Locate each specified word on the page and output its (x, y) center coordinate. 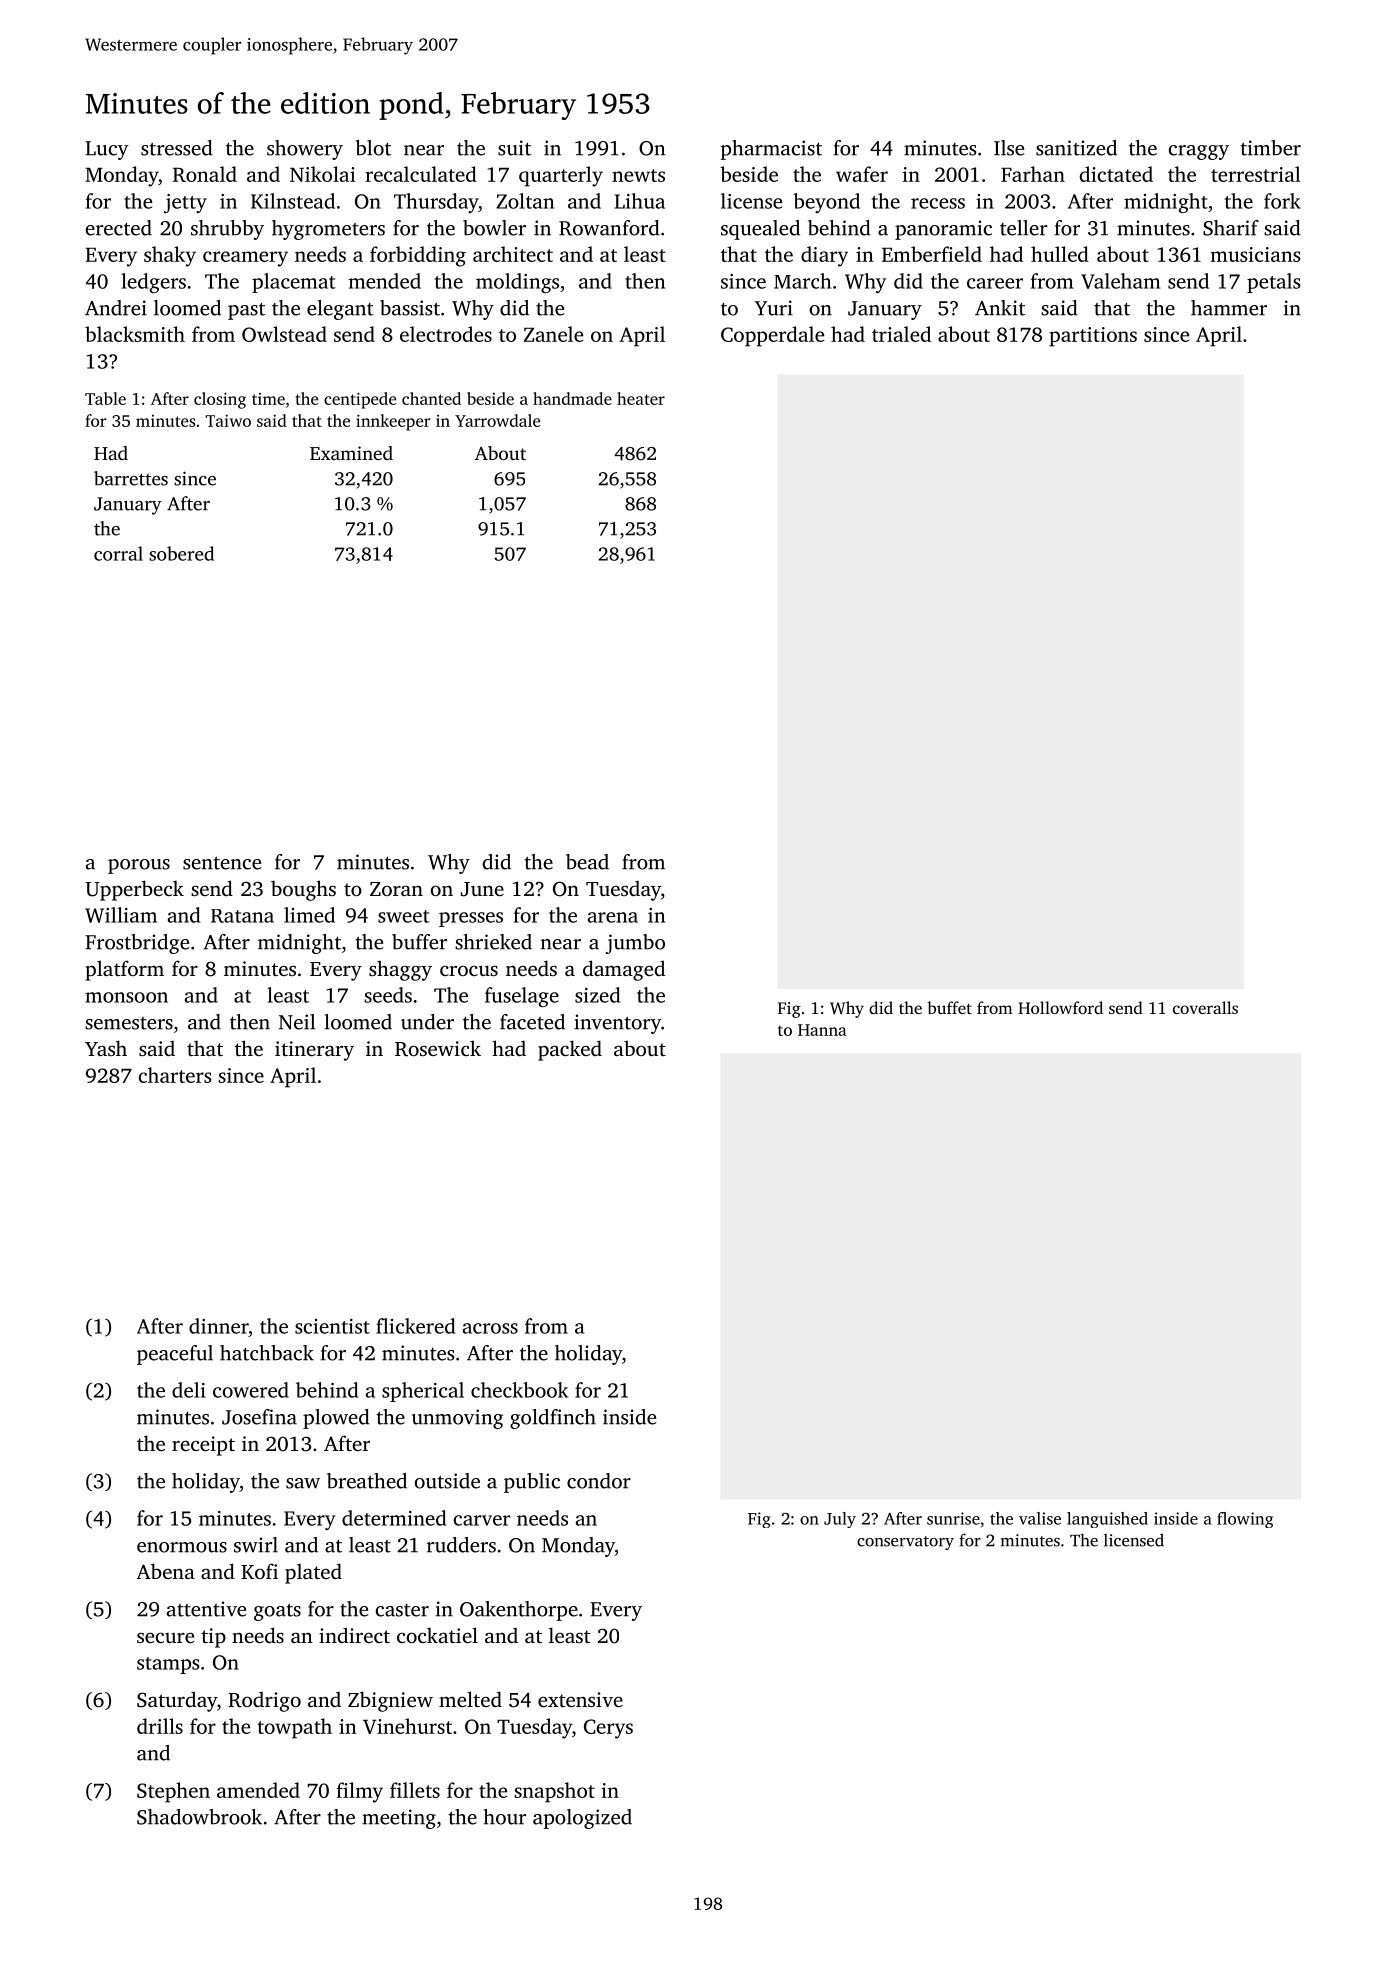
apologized (582, 1819)
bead (587, 862)
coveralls (1205, 1007)
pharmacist (771, 150)
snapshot (554, 1792)
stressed (177, 148)
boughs (303, 890)
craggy (1198, 152)
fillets (415, 1790)
